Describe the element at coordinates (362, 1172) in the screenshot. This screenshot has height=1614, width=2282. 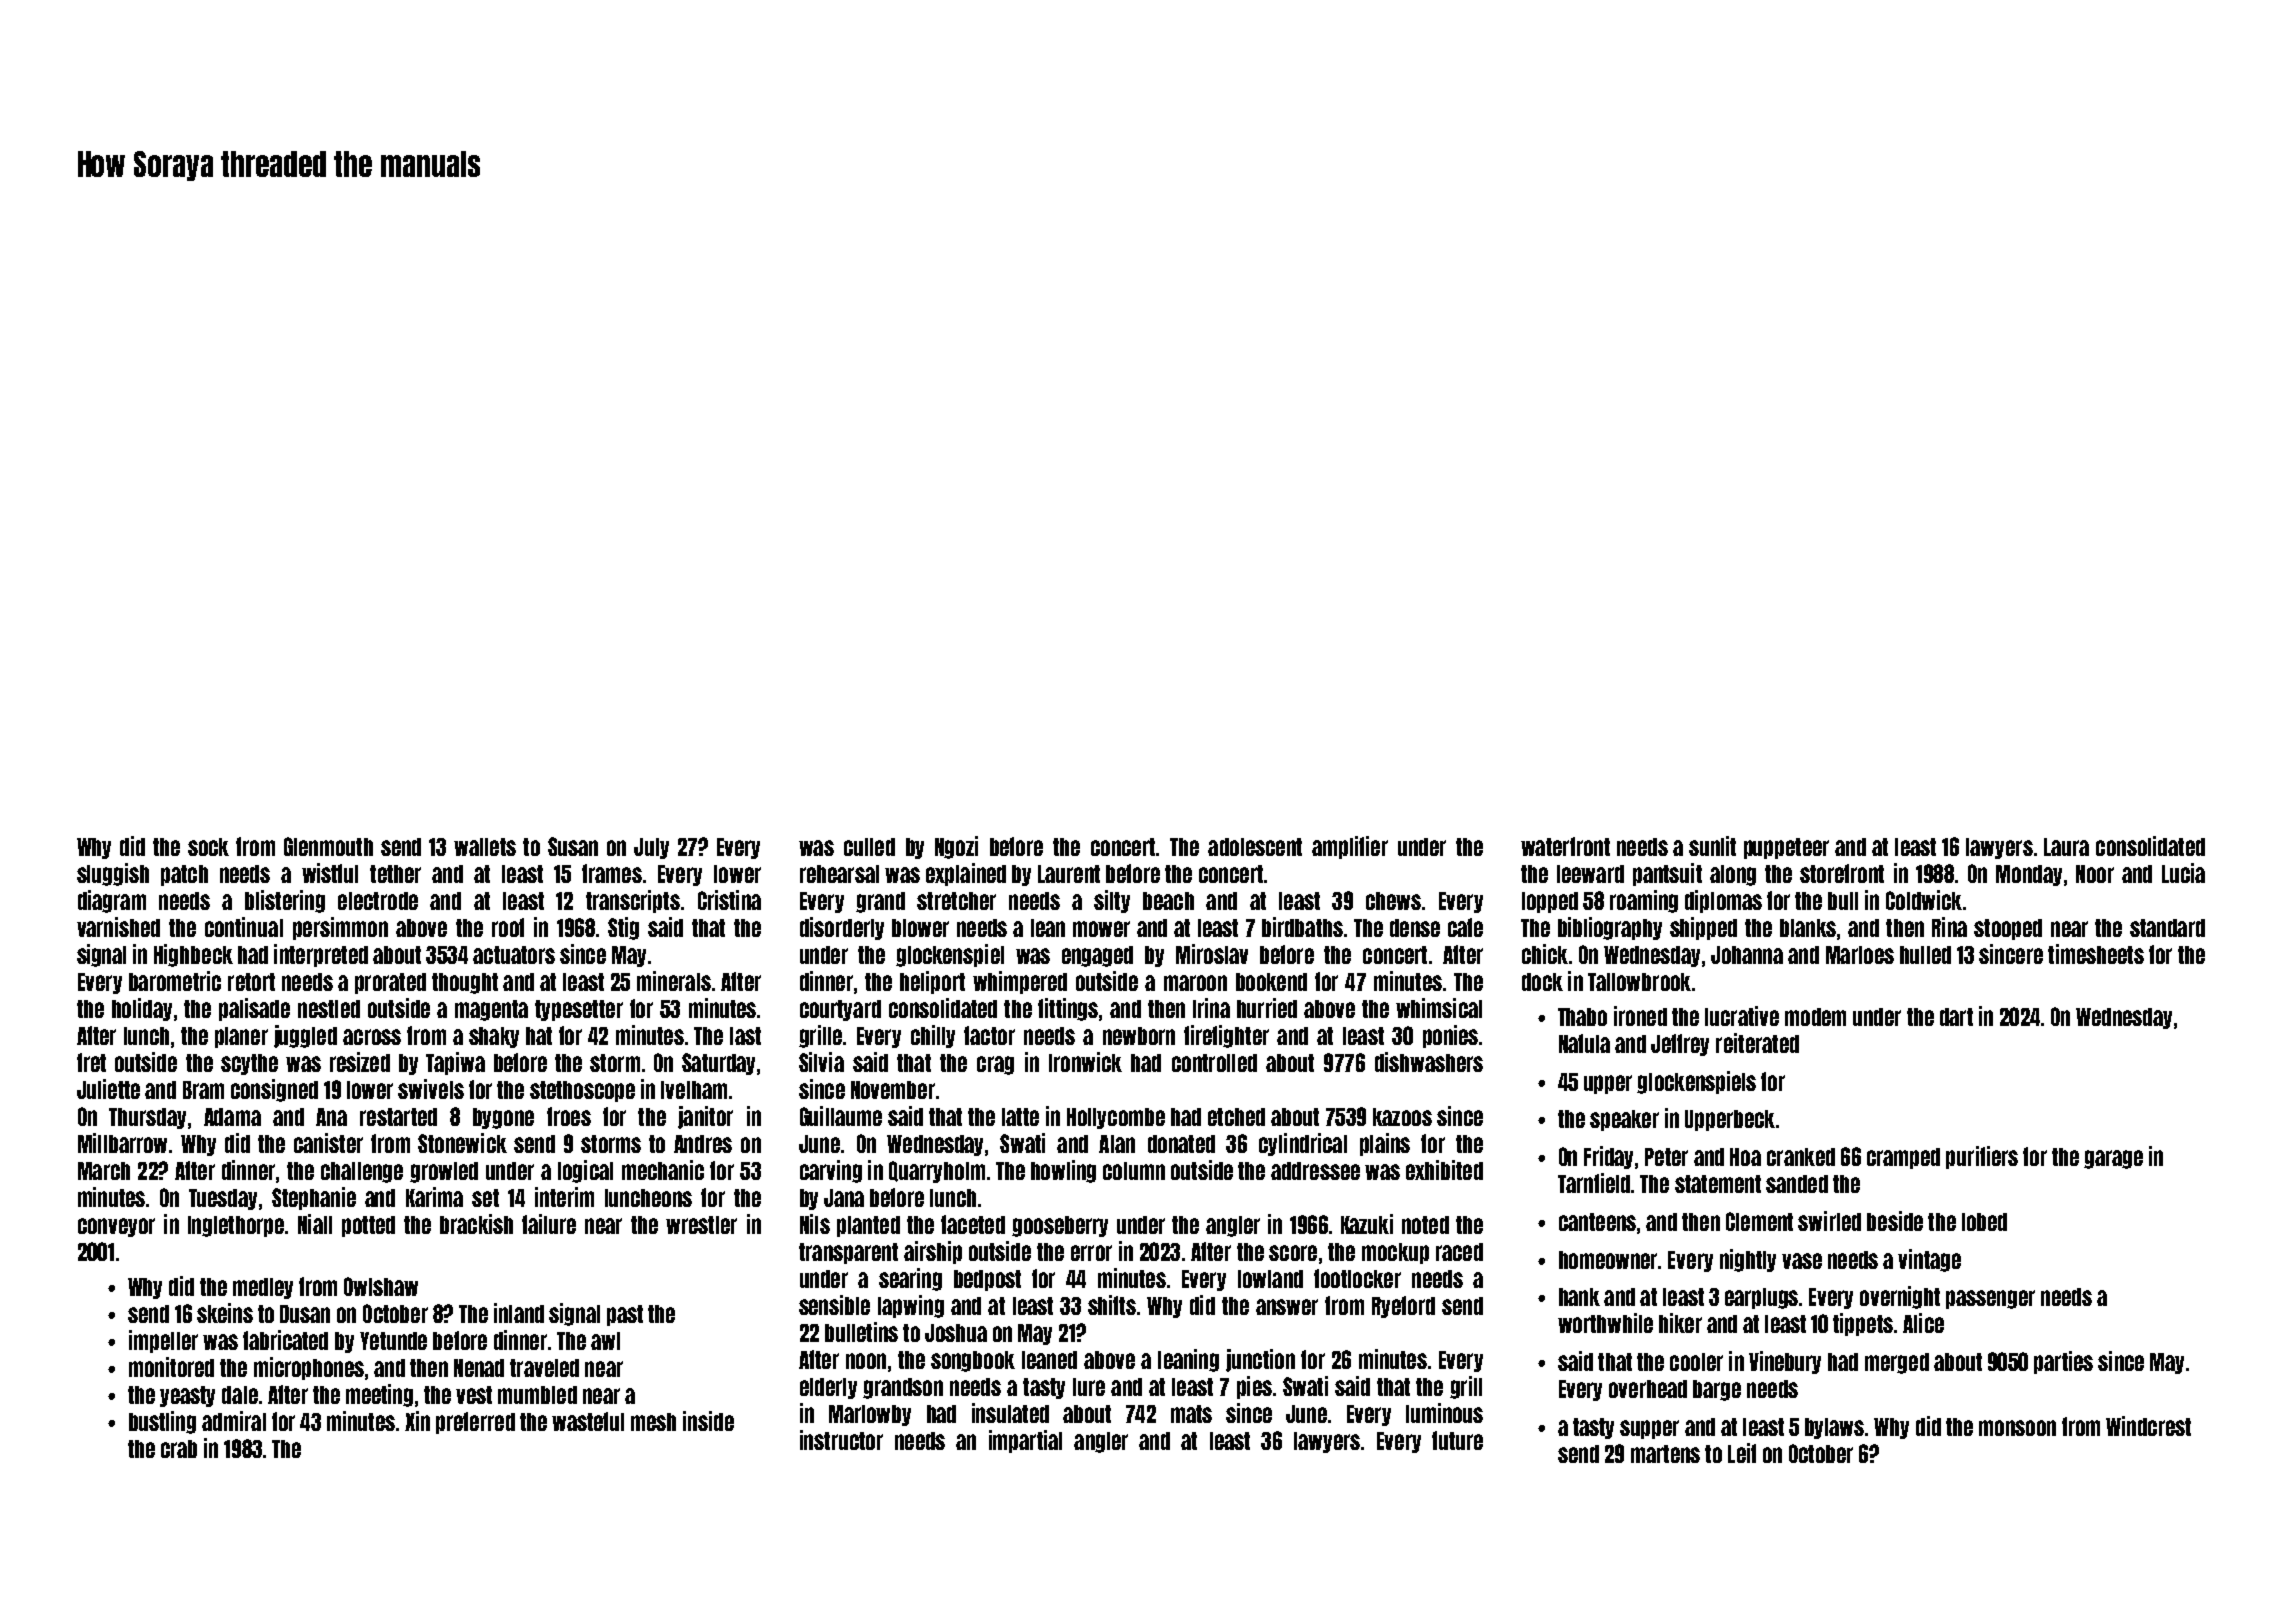
I see `challenge` at that location.
